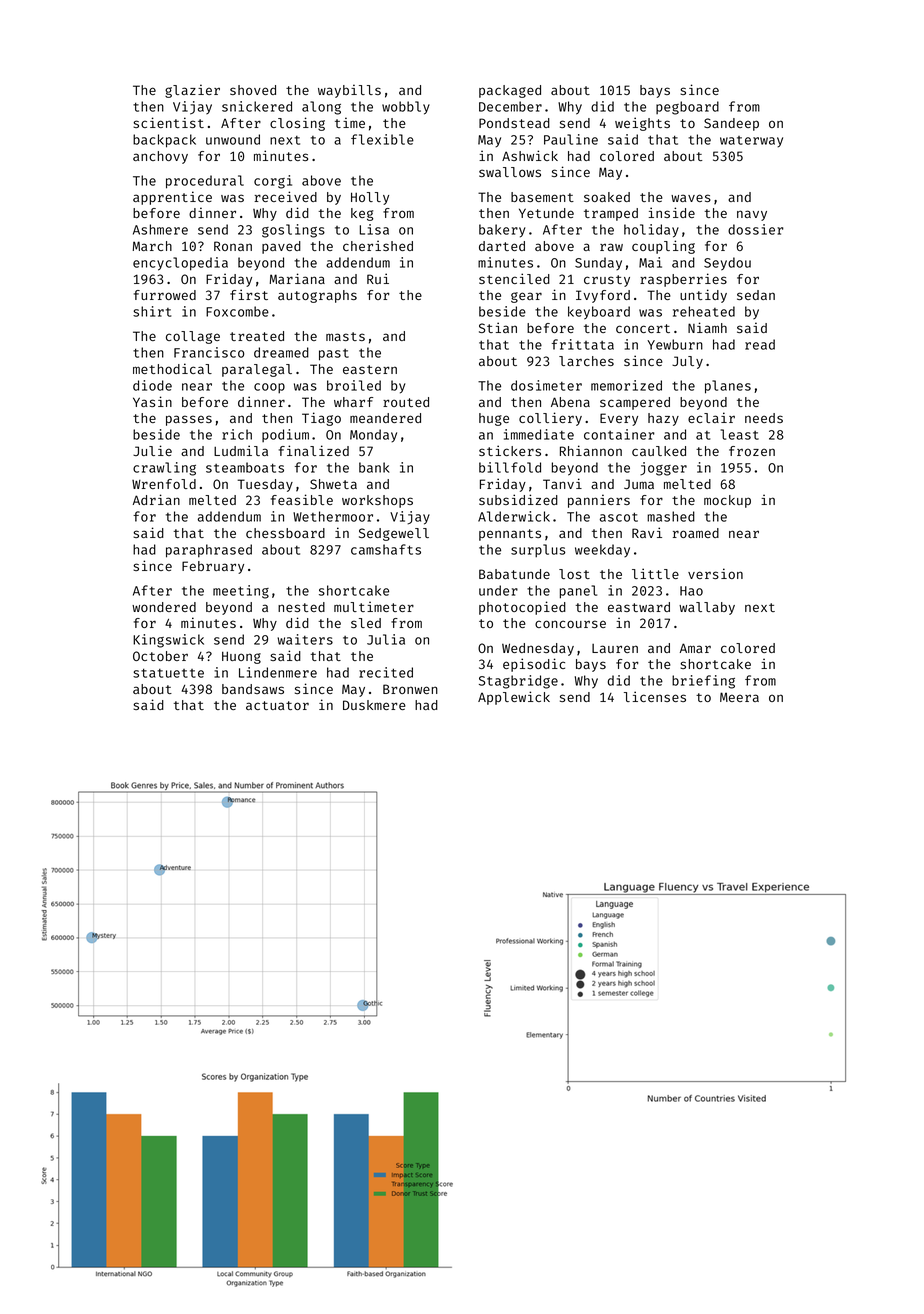 This screenshot has height=1314, width=924. Describe the element at coordinates (687, 108) in the screenshot. I see `pegboard` at that location.
